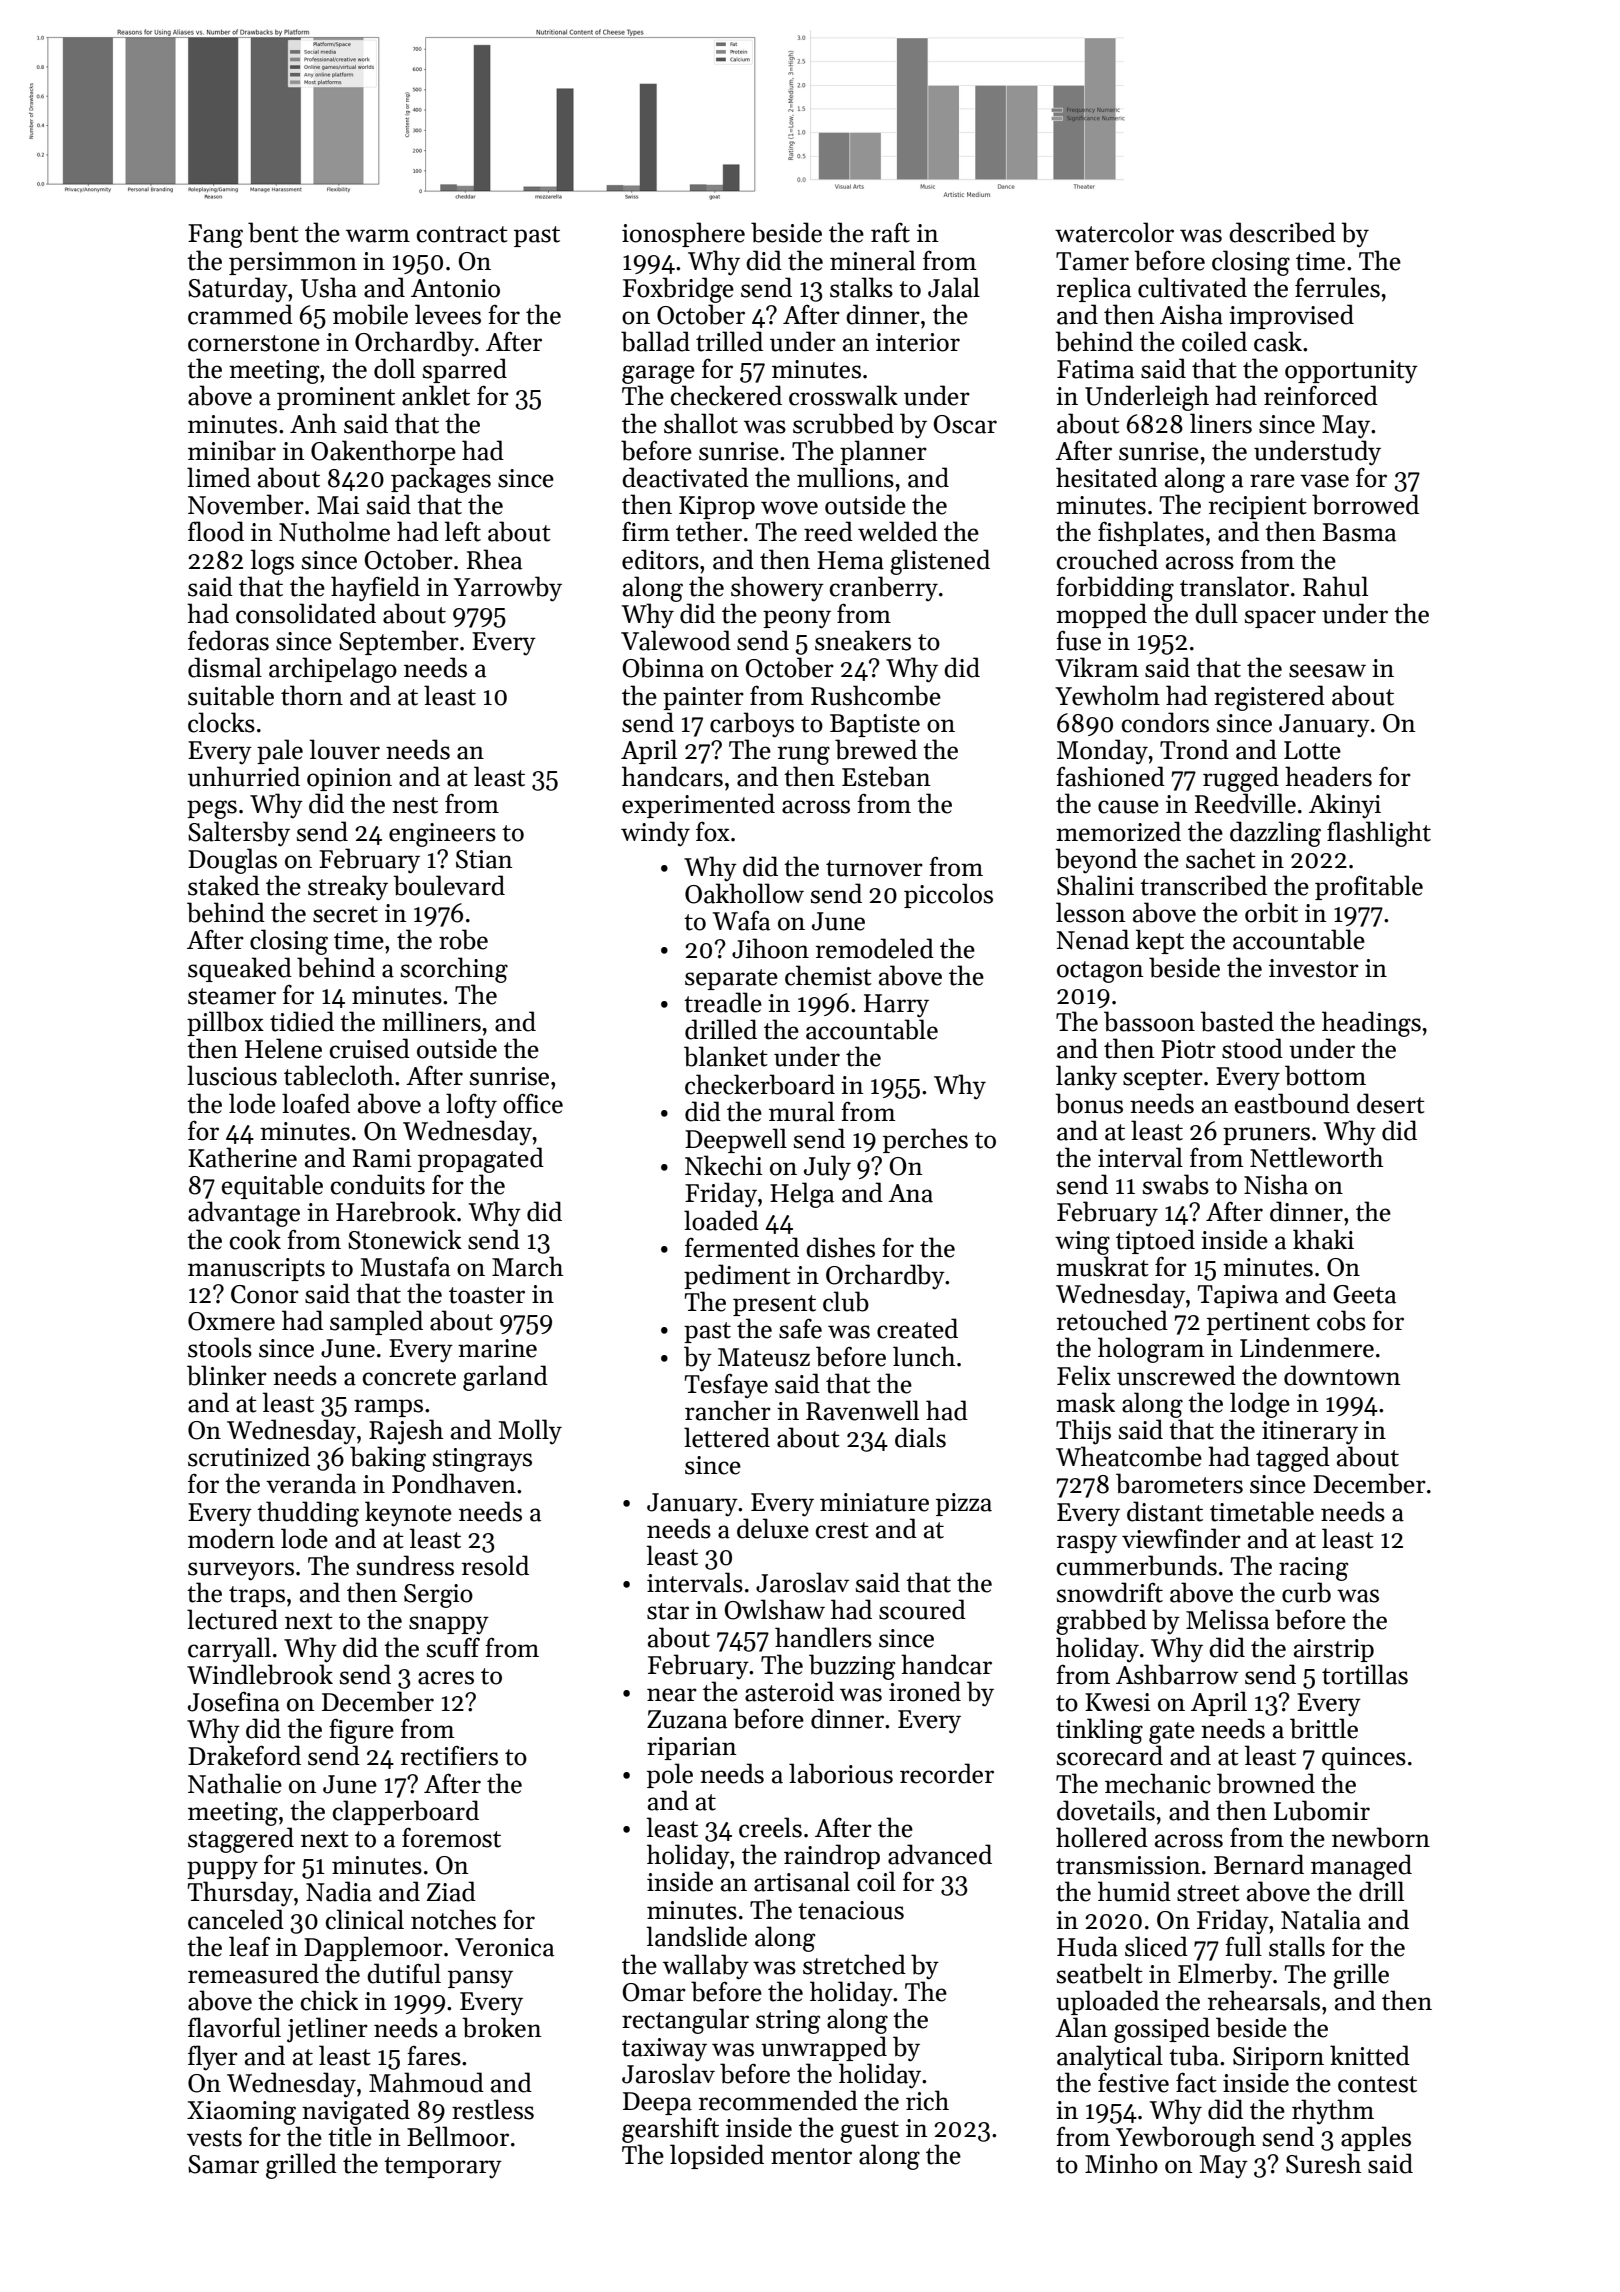 This image has height=2292, width=1620. What do you see at coordinates (215, 236) in the image?
I see `Fang` at bounding box center [215, 236].
